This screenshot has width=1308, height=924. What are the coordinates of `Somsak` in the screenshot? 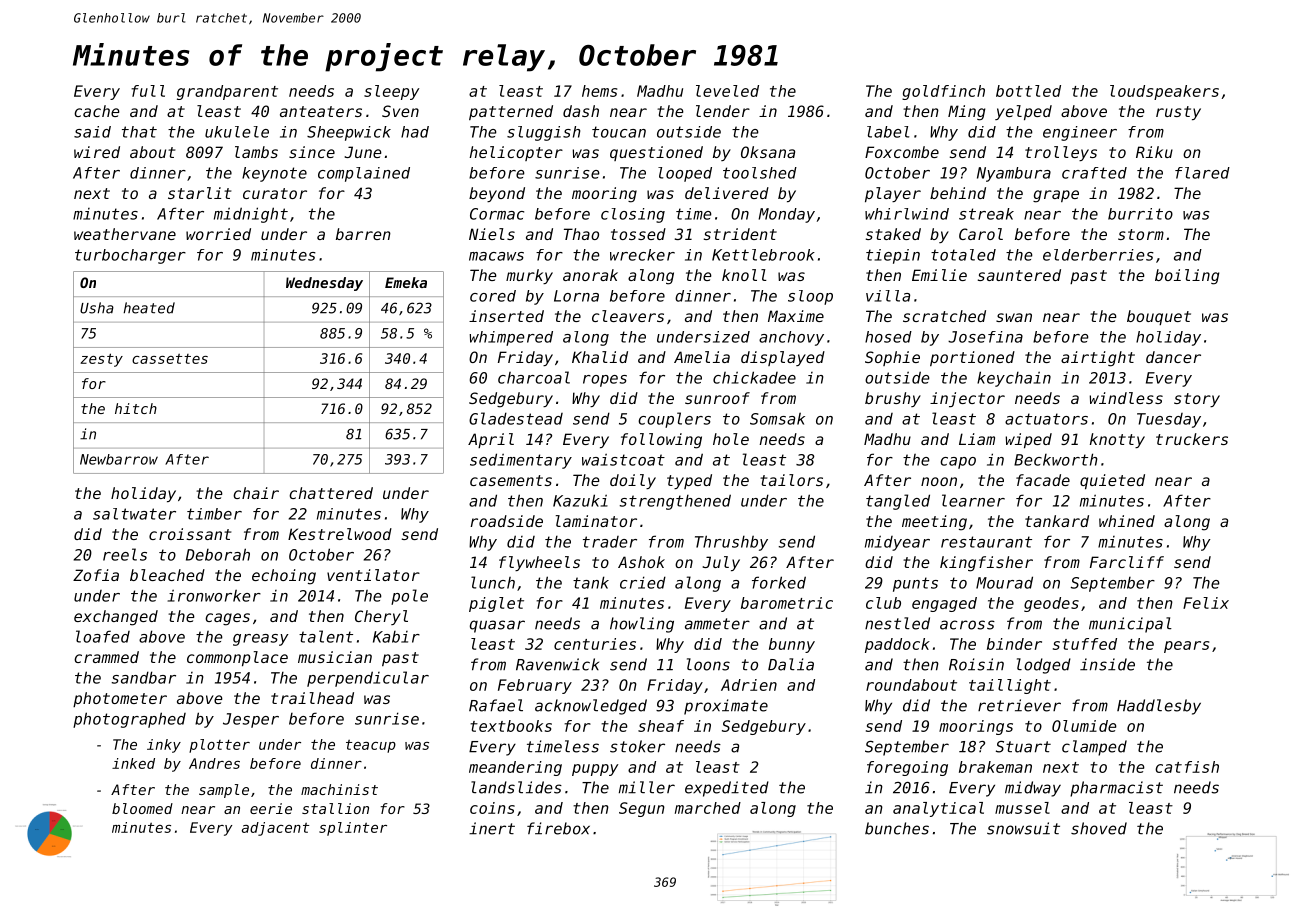 It's located at (777, 418).
